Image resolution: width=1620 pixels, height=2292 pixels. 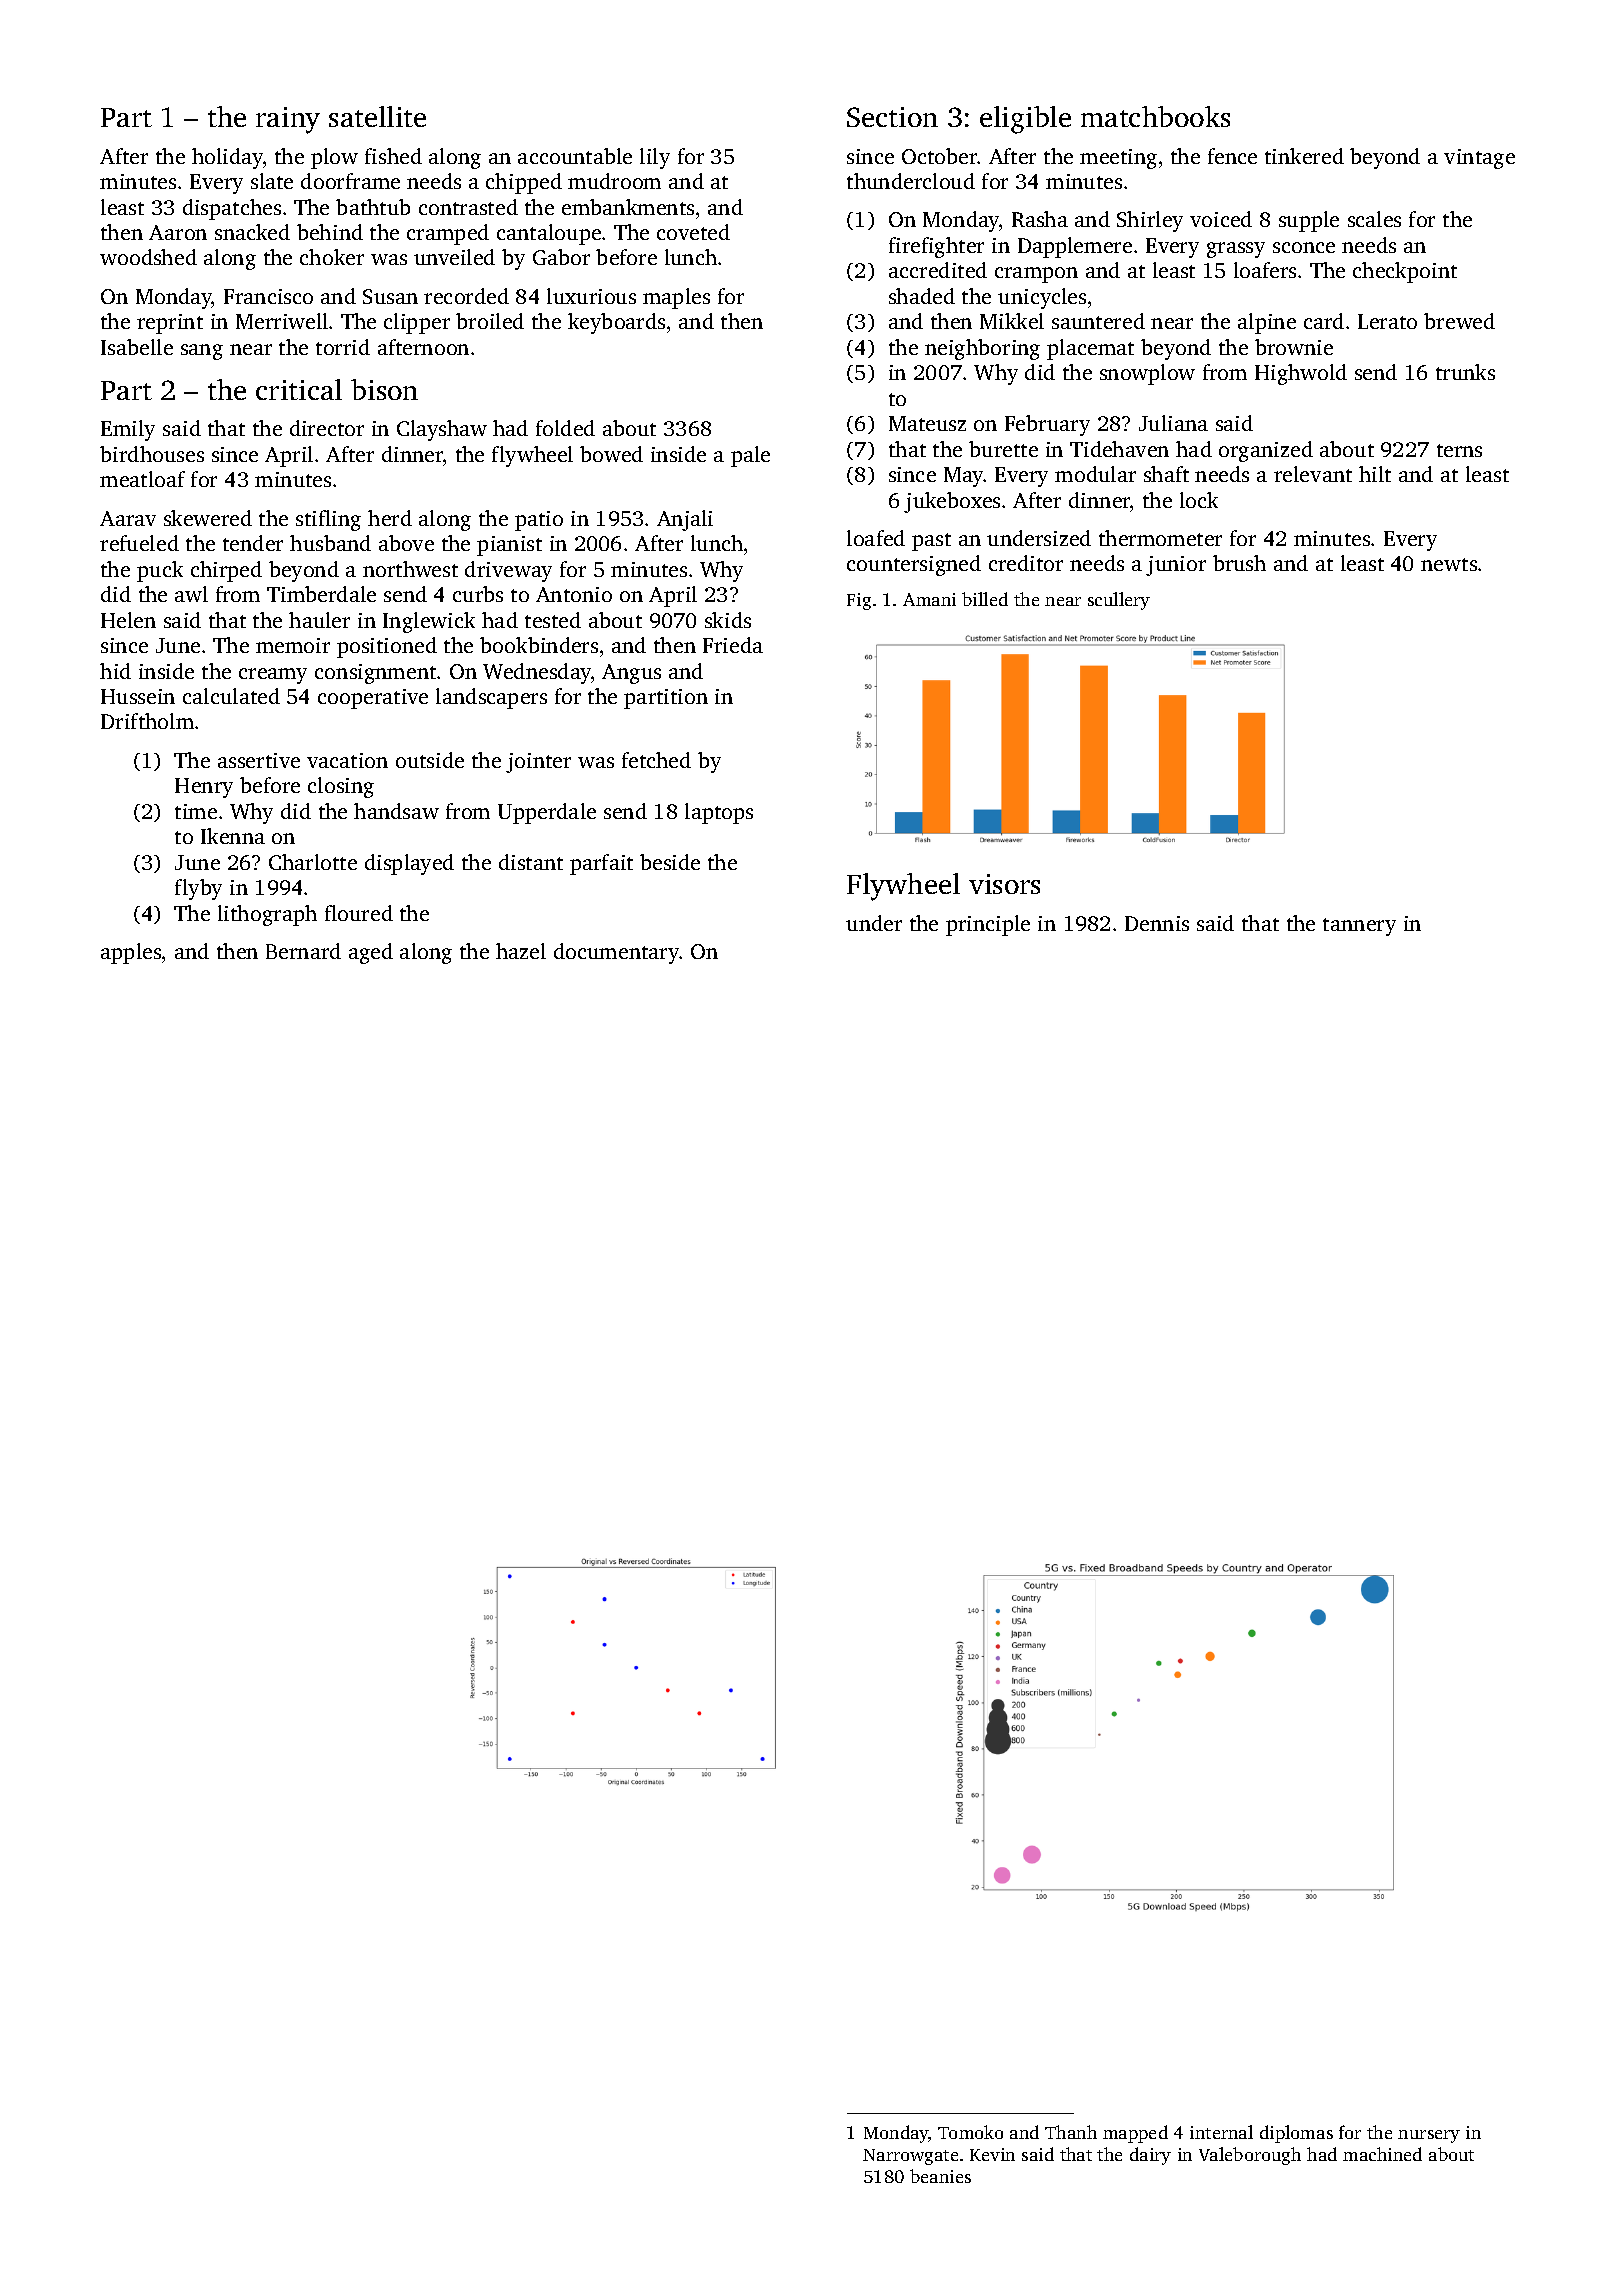 I want to click on tannery, so click(x=1359, y=927).
